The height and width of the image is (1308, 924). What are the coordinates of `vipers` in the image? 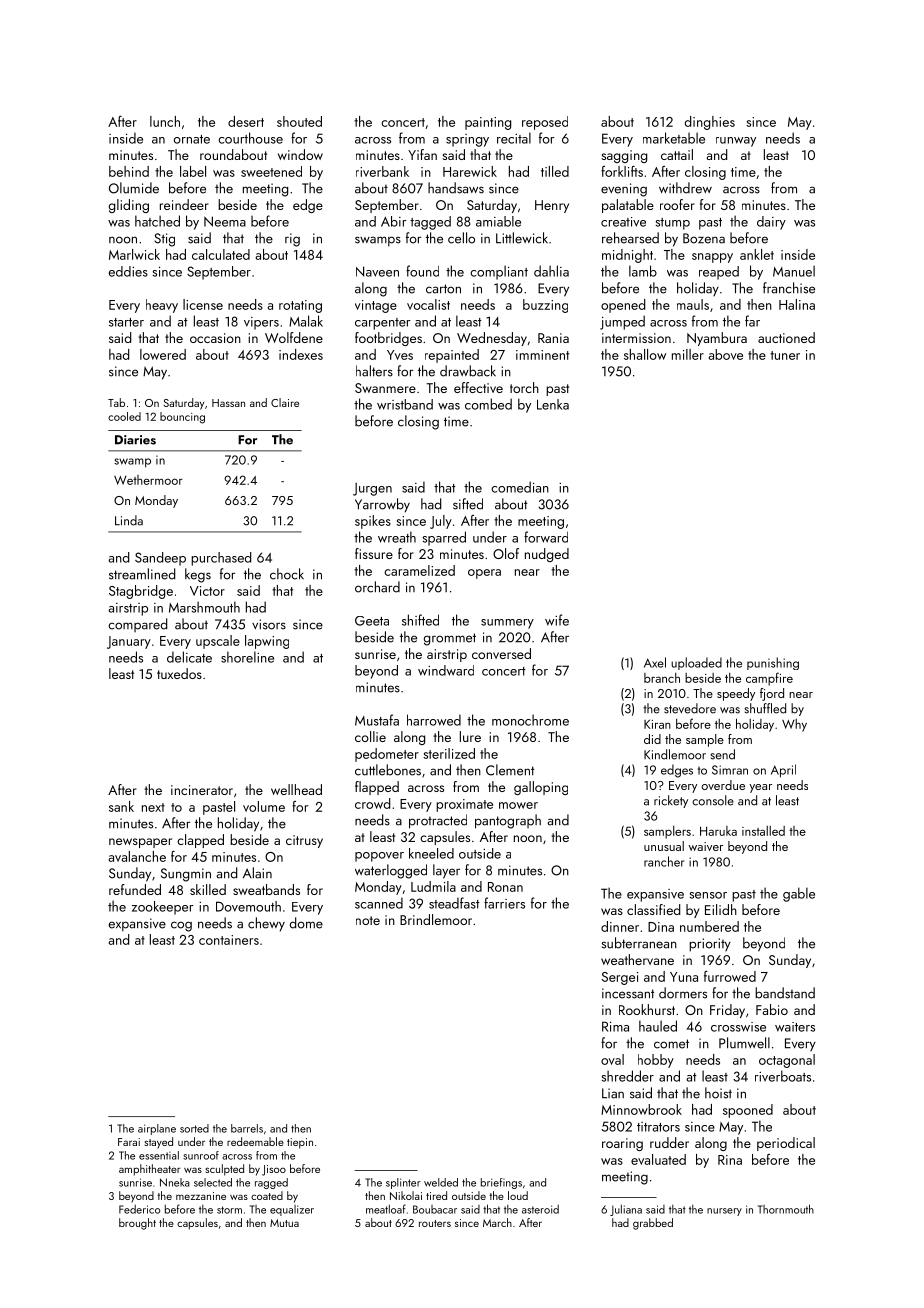 It's located at (261, 323).
